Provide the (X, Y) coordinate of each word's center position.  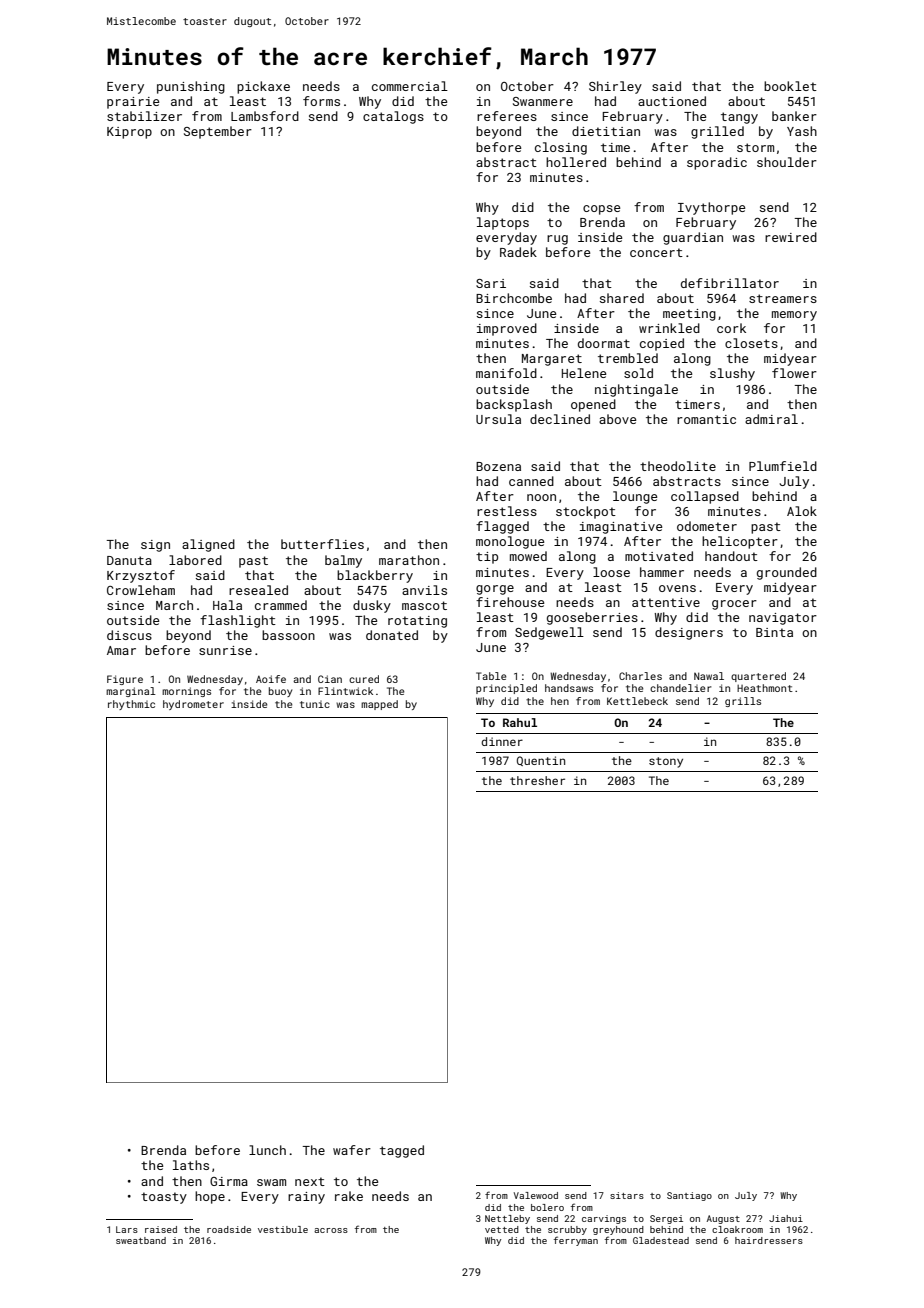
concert (656, 252)
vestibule (283, 1229)
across (331, 1230)
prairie (133, 103)
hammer (662, 572)
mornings (186, 692)
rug (557, 240)
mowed (528, 556)
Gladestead (661, 1240)
